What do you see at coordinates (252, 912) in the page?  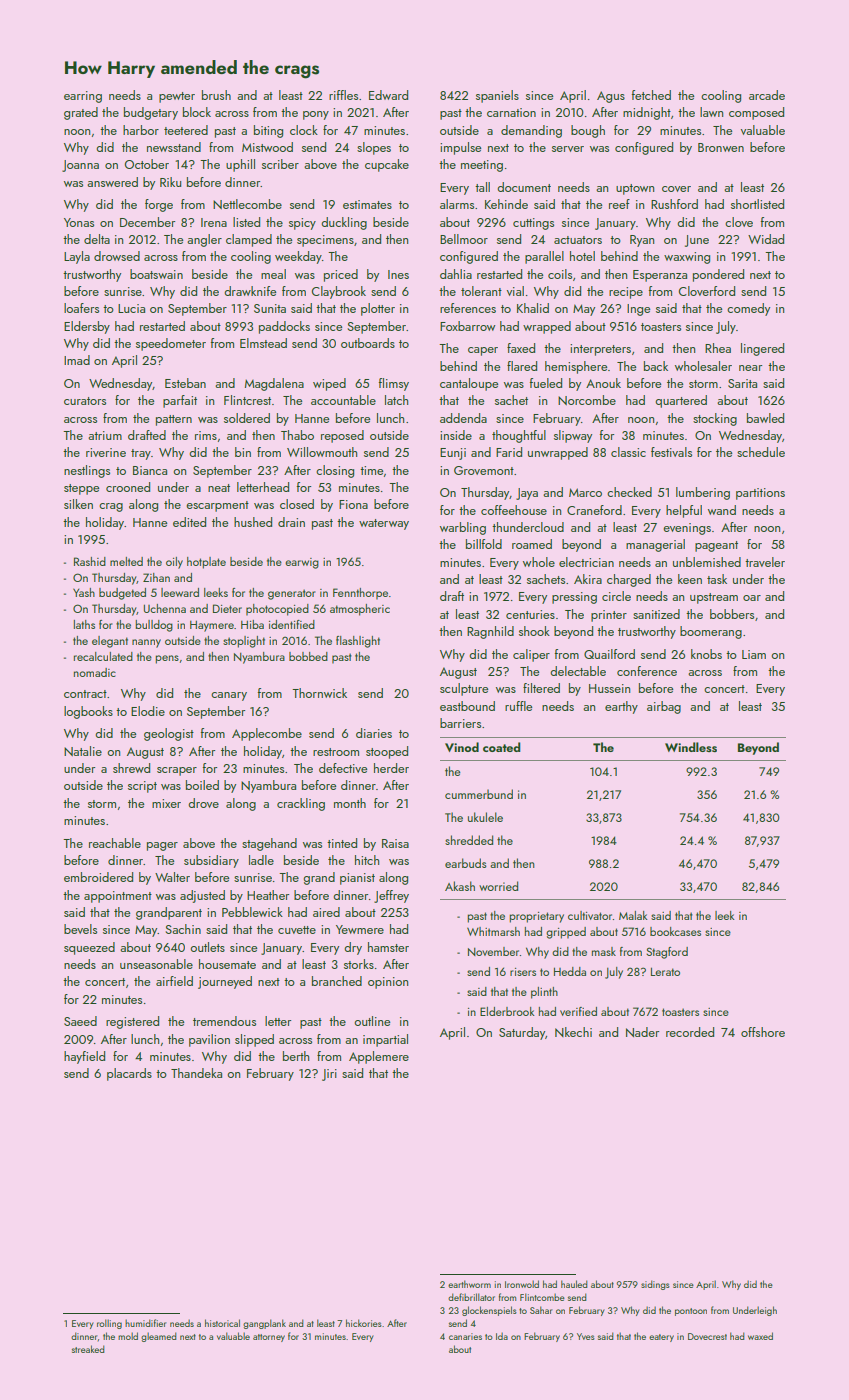 I see `Pebblewick` at bounding box center [252, 912].
